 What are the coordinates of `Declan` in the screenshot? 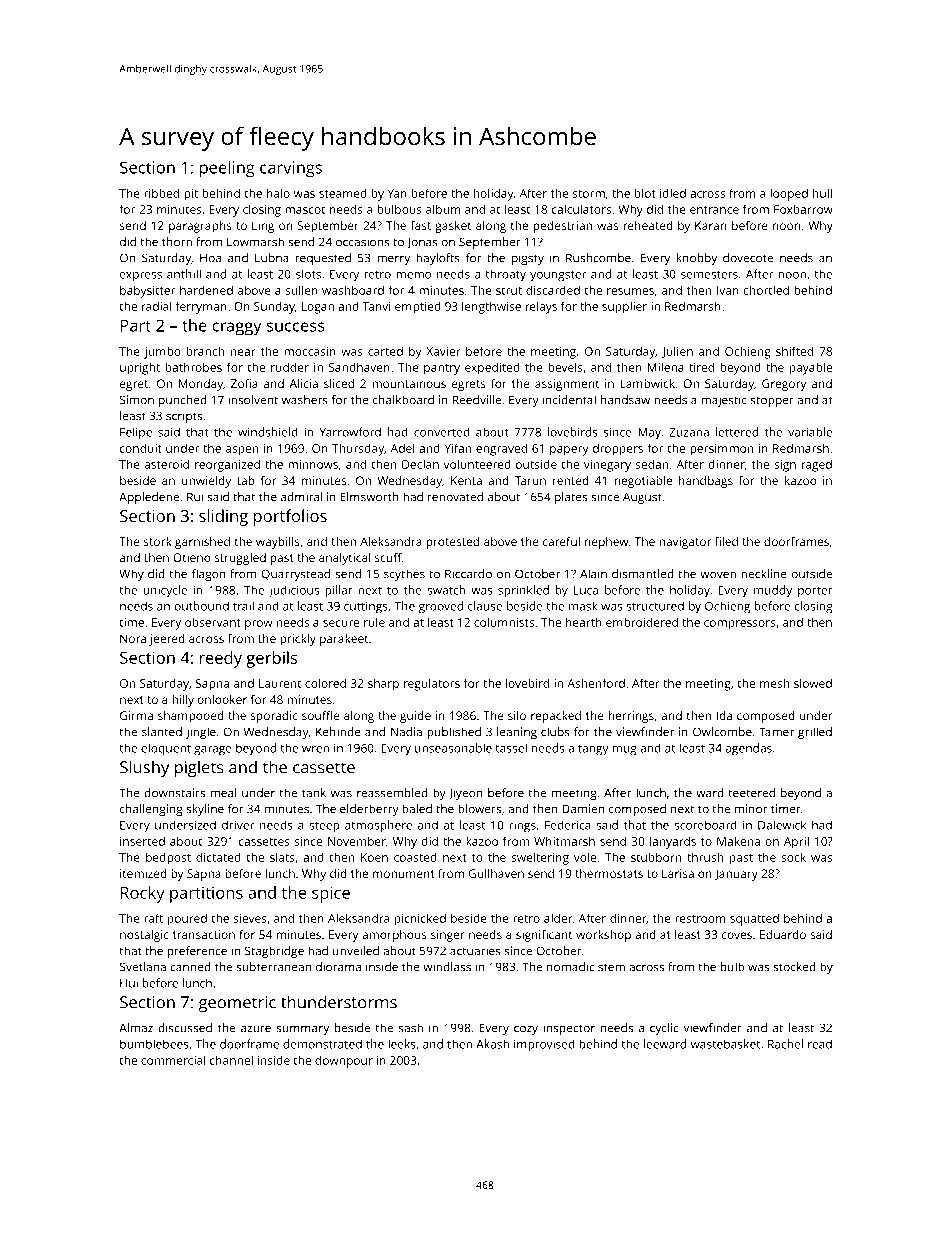 It's located at (420, 464).
